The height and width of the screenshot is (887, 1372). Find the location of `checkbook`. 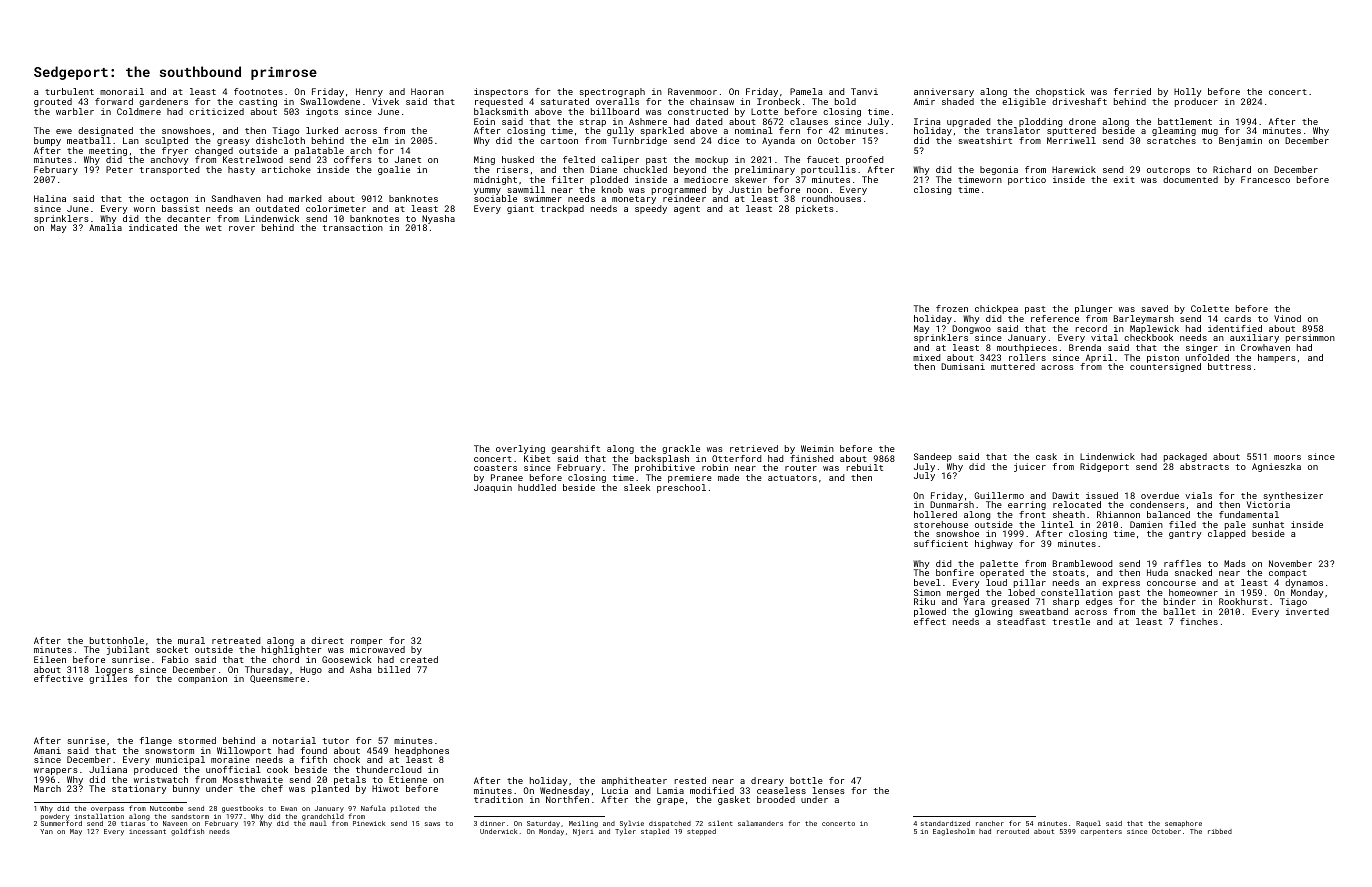

checkbook is located at coordinates (1148, 337).
